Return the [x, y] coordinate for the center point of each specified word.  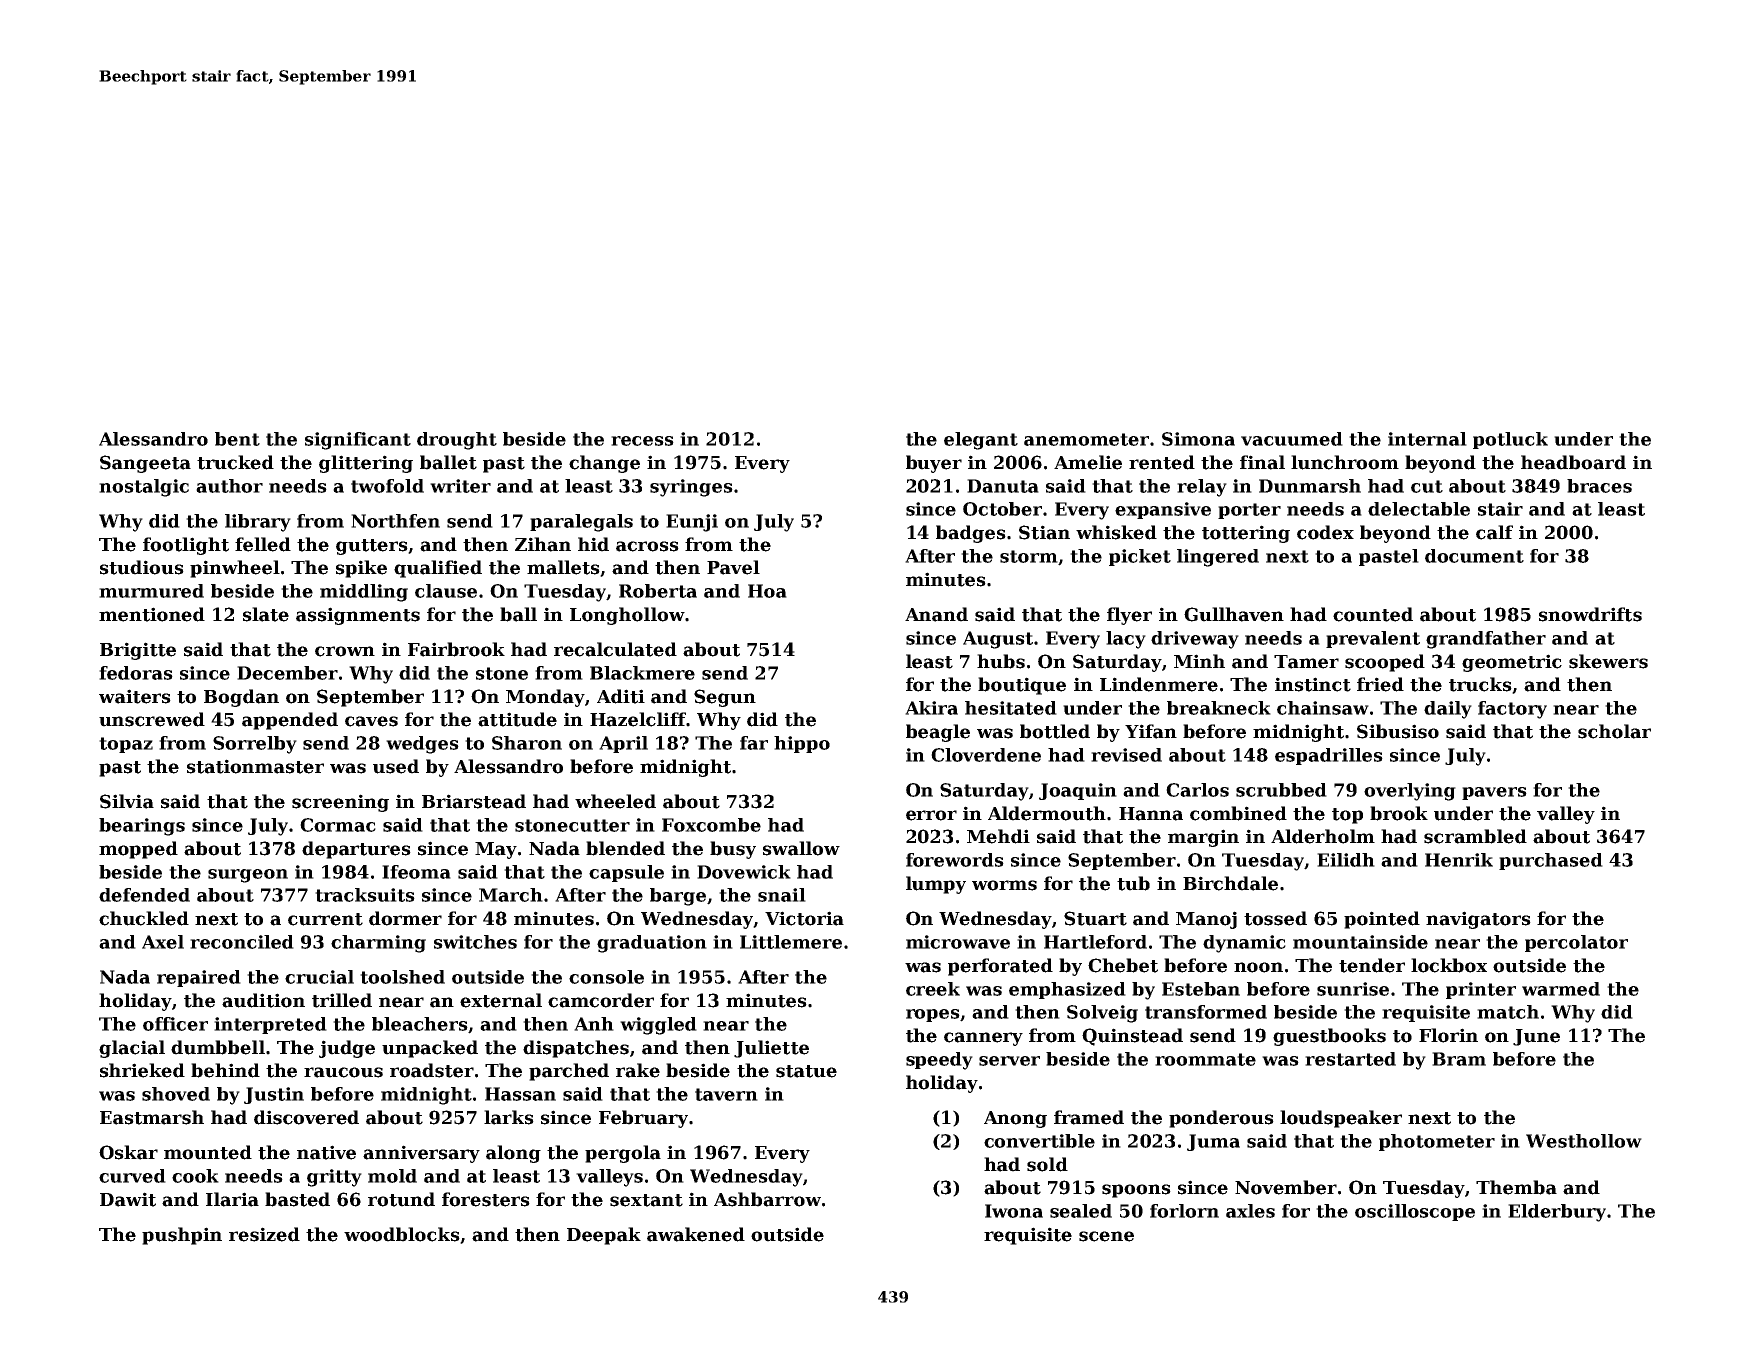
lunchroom [1345, 462]
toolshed [402, 977]
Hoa [767, 591]
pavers [1494, 793]
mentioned [152, 614]
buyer [934, 464]
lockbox [1449, 965]
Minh [1199, 661]
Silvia [127, 801]
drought [457, 441]
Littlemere [791, 942]
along [513, 1154]
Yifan [1151, 731]
